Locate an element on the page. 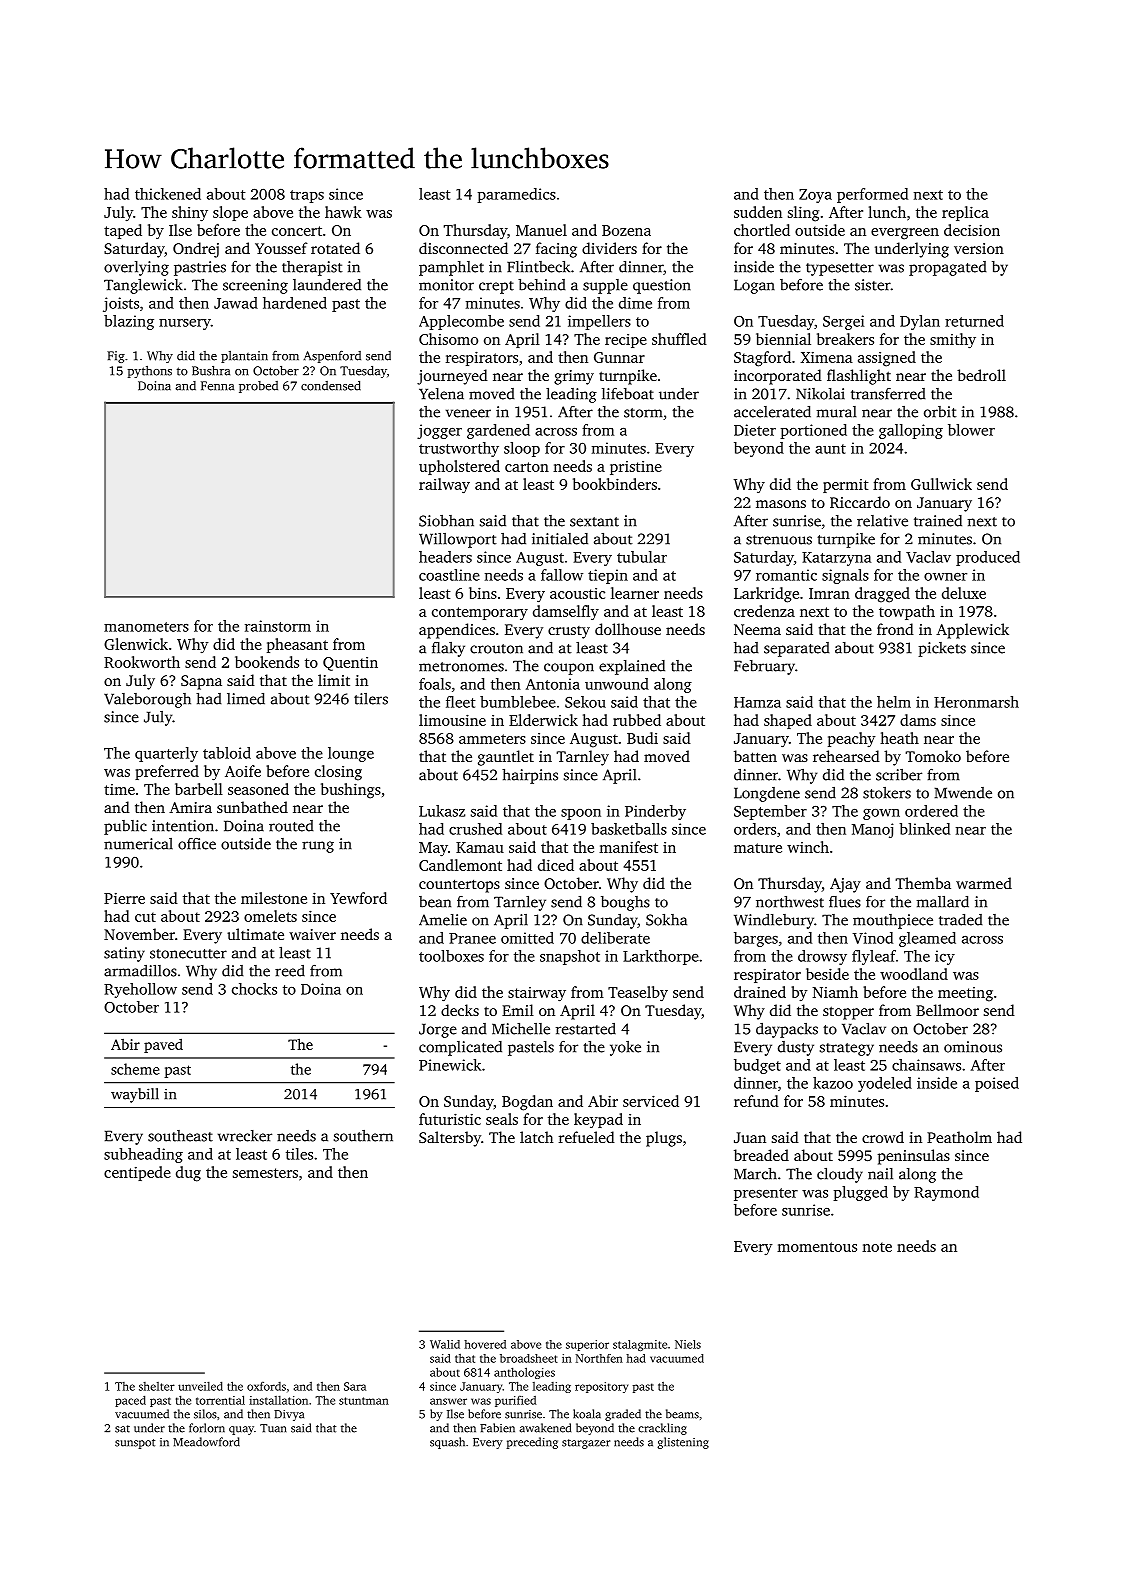  paramedics is located at coordinates (516, 195).
